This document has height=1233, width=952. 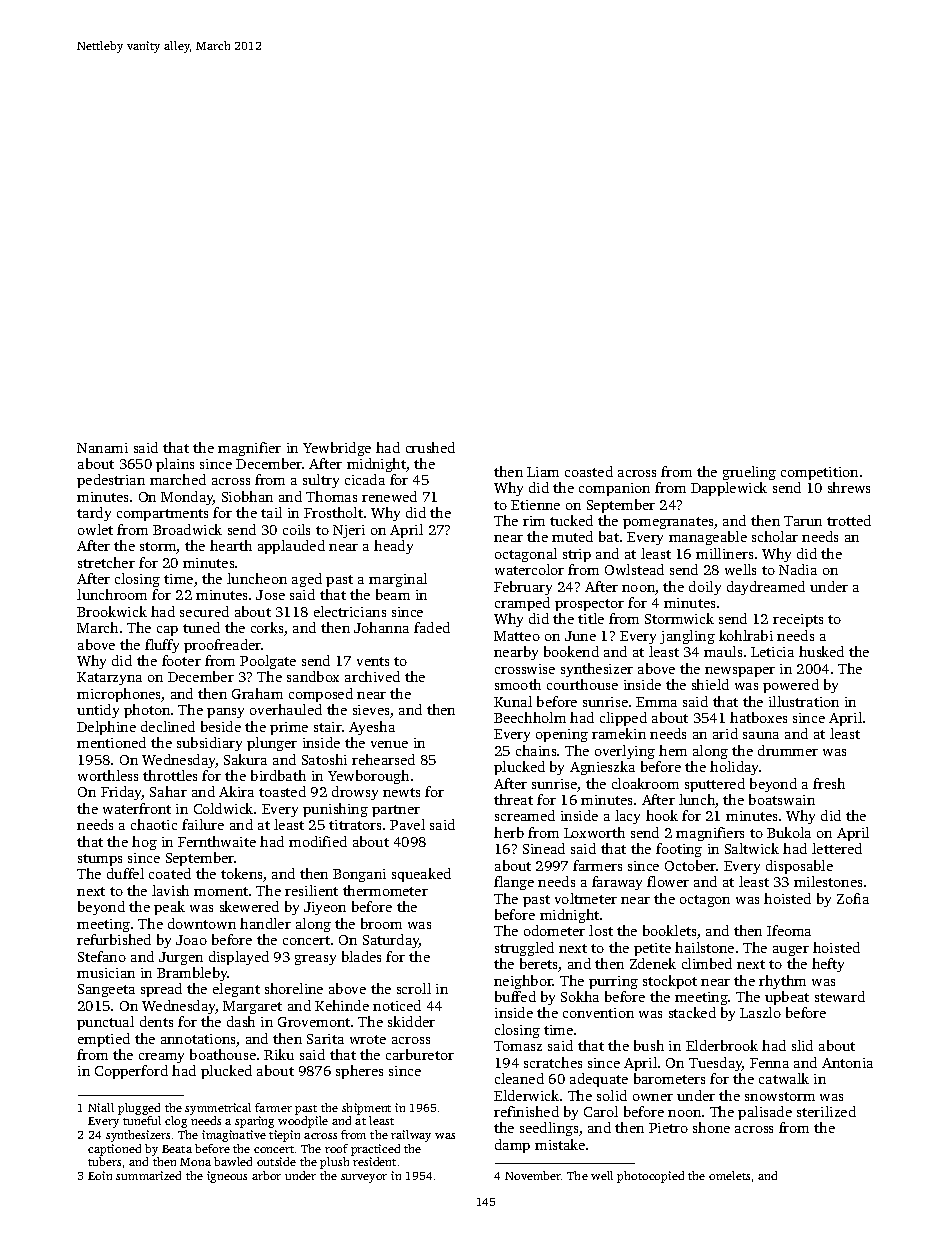 What do you see at coordinates (705, 588) in the document?
I see `doily` at bounding box center [705, 588].
